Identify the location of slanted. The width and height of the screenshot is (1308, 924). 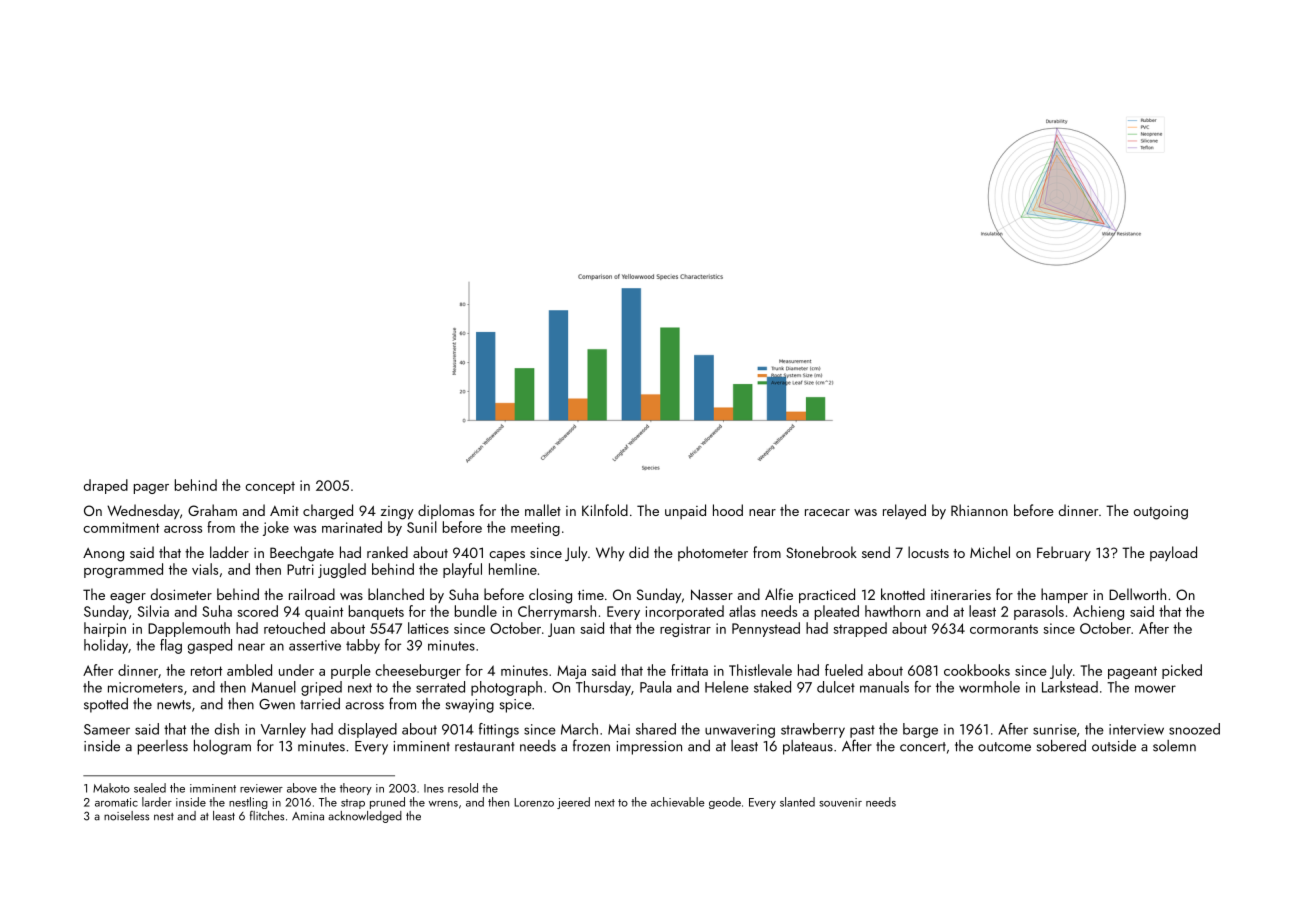
(797, 802).
